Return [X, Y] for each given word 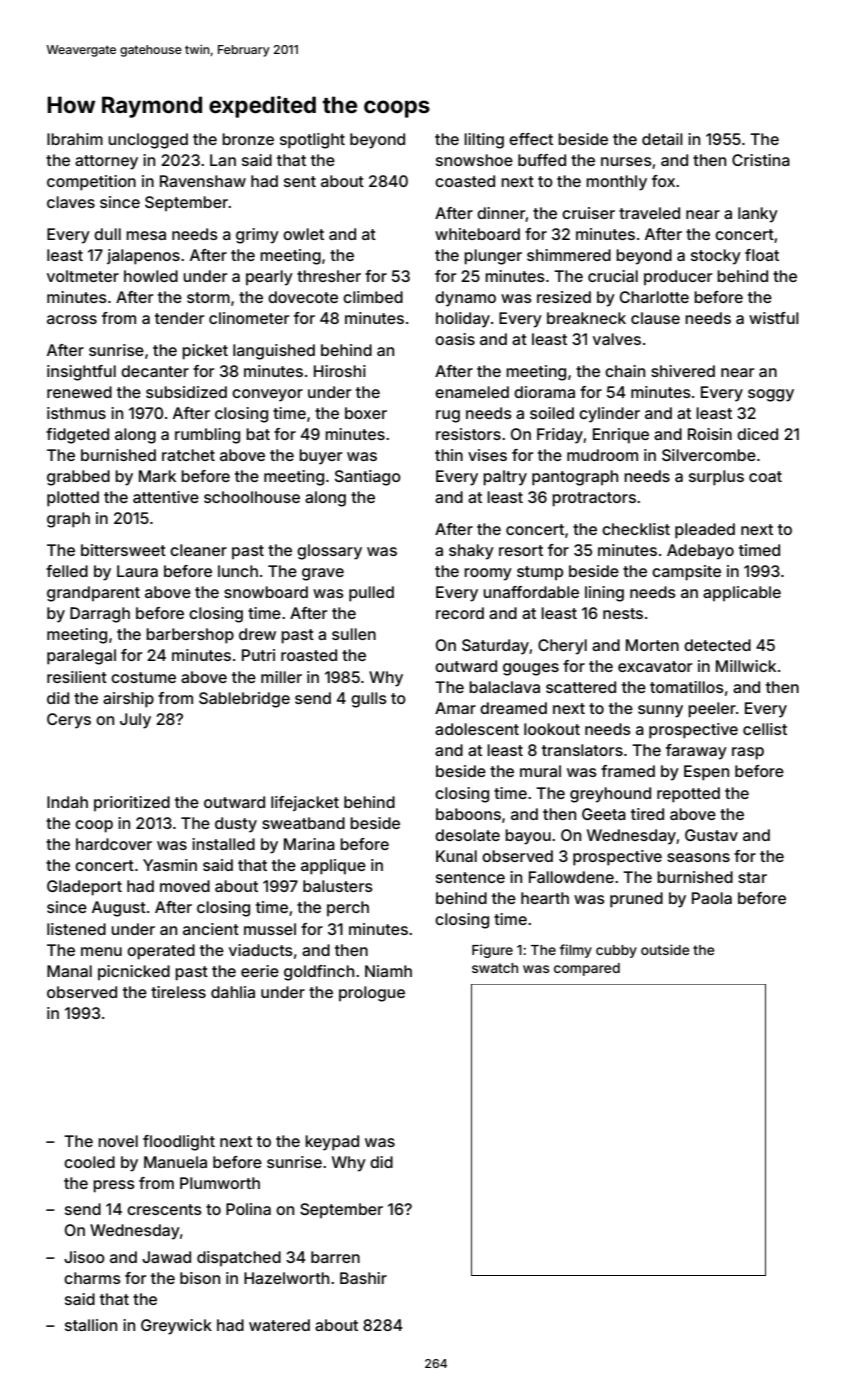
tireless [178, 992]
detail [662, 139]
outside [665, 949]
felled [67, 571]
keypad [332, 1143]
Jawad [166, 1257]
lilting [484, 141]
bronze [248, 139]
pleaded [705, 531]
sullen [354, 634]
